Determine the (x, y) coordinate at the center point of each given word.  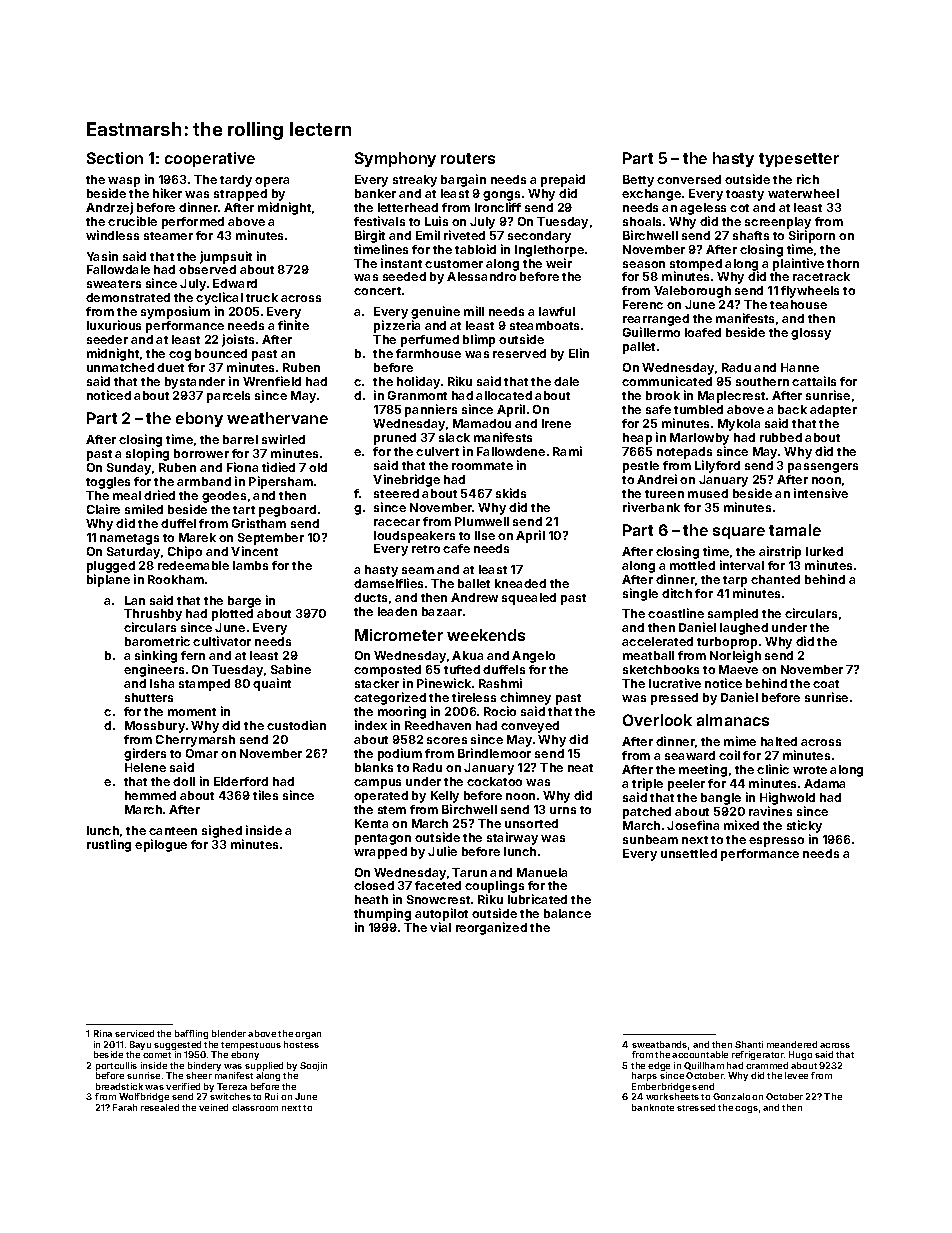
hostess (301, 1044)
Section (115, 158)
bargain (463, 180)
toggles (108, 483)
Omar (202, 753)
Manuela (542, 872)
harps (644, 1076)
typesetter (799, 160)
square (739, 533)
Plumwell (482, 521)
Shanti (749, 1044)
